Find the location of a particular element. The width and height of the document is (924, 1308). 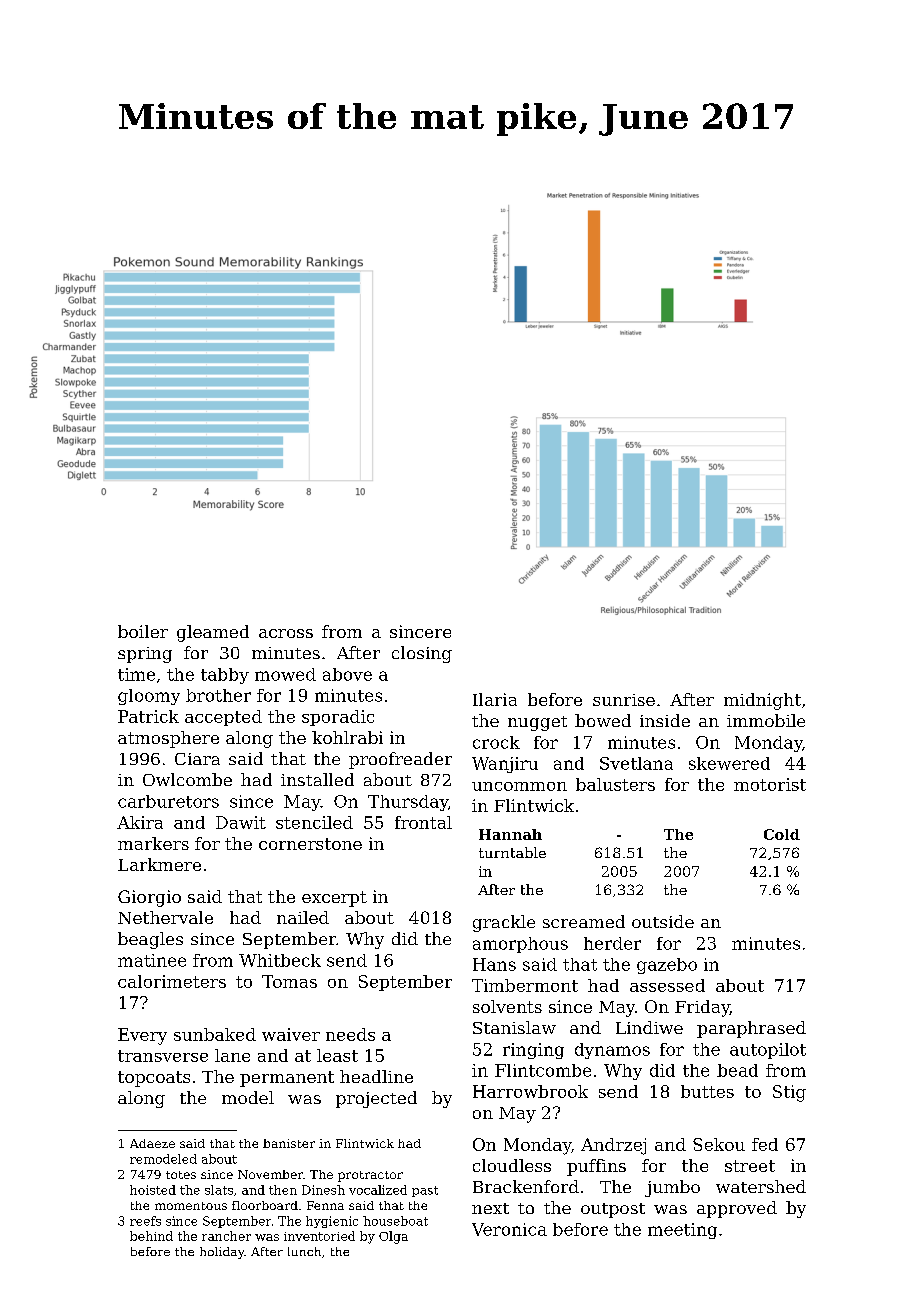

Ciara is located at coordinates (197, 759).
